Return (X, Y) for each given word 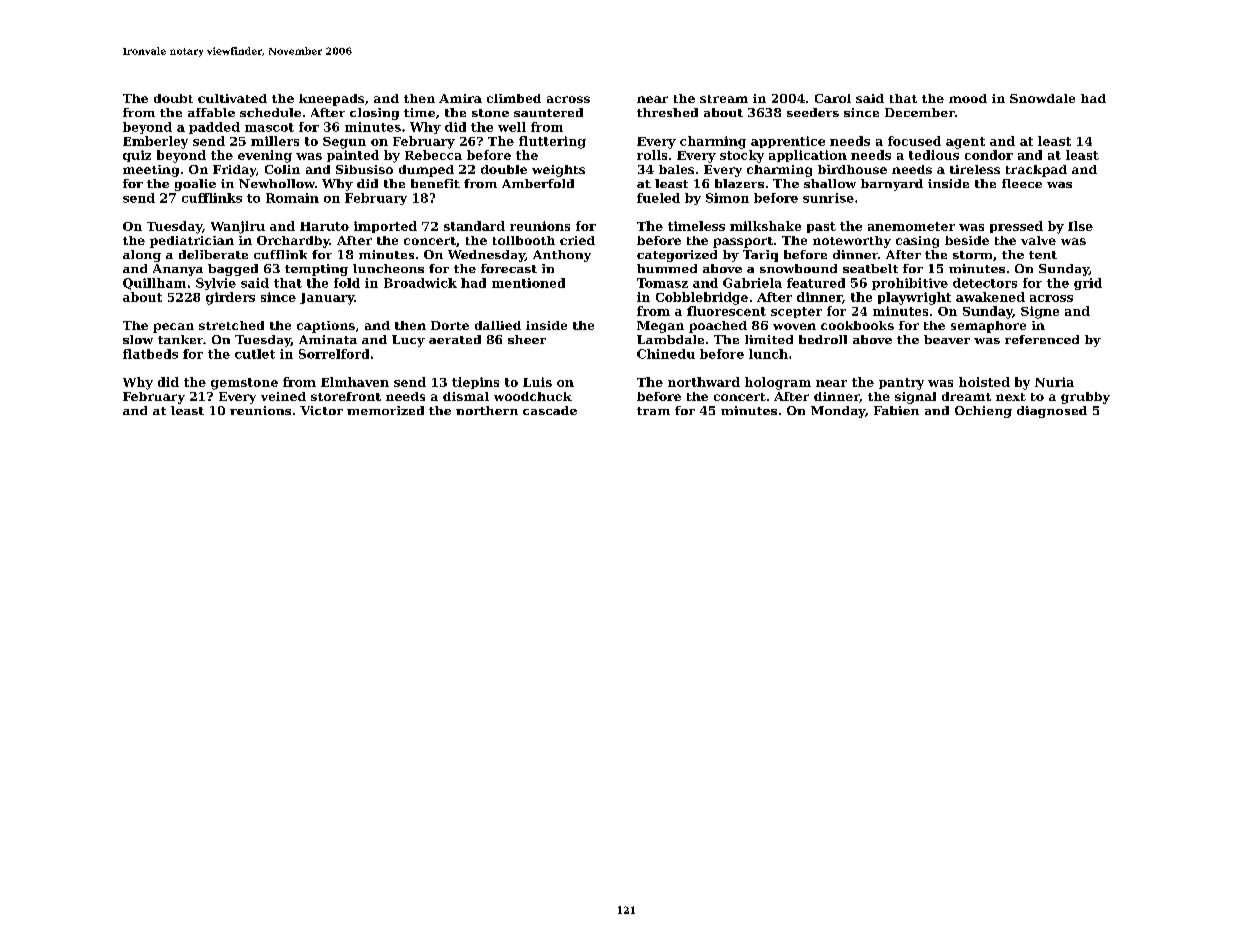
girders (230, 298)
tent (1043, 255)
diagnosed (1052, 412)
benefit (435, 183)
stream (724, 99)
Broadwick (420, 283)
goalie (195, 185)
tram (653, 411)
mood (968, 98)
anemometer (911, 226)
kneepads (331, 100)
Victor (321, 410)
